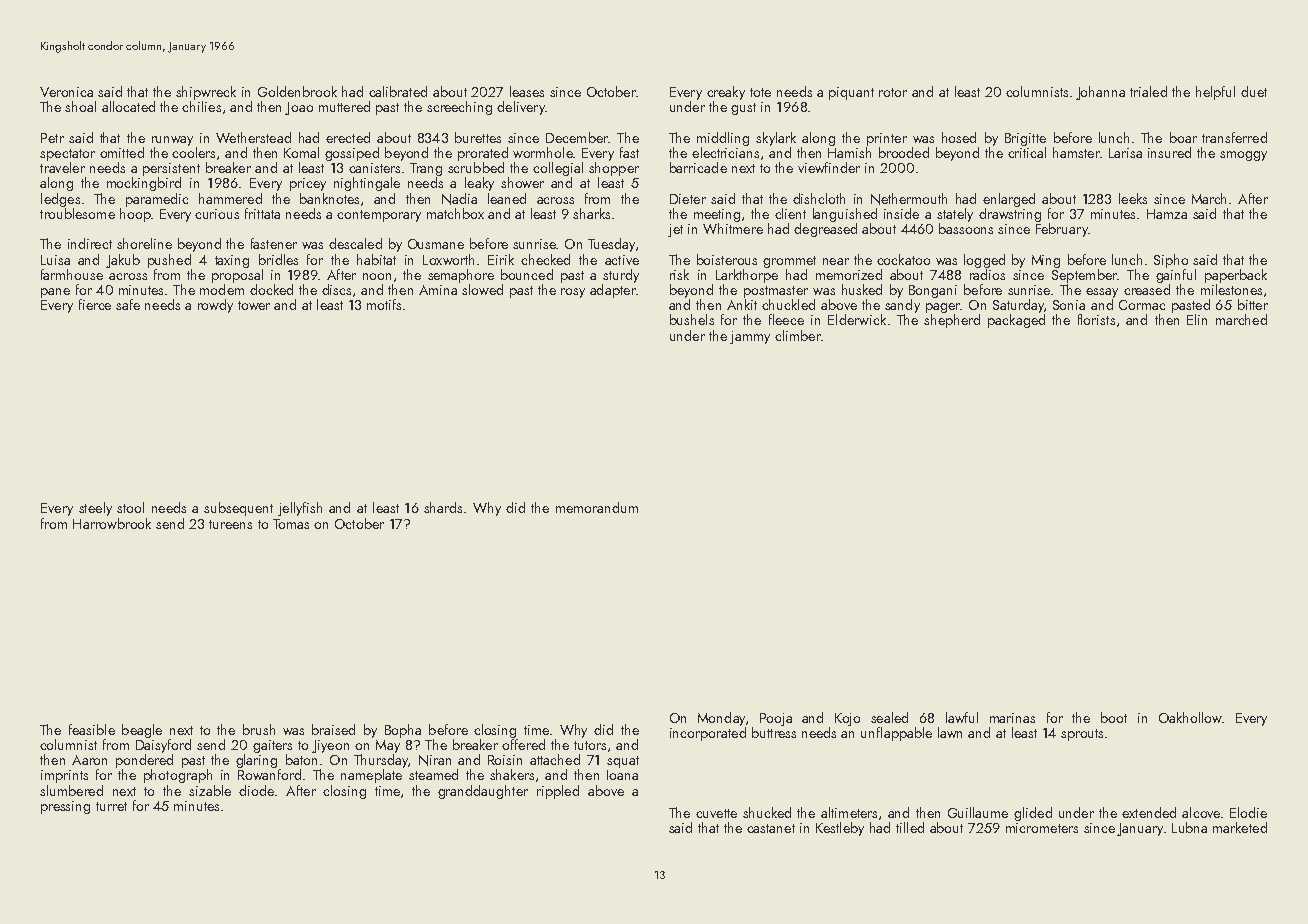  What do you see at coordinates (66, 92) in the screenshot?
I see `Veronica` at bounding box center [66, 92].
